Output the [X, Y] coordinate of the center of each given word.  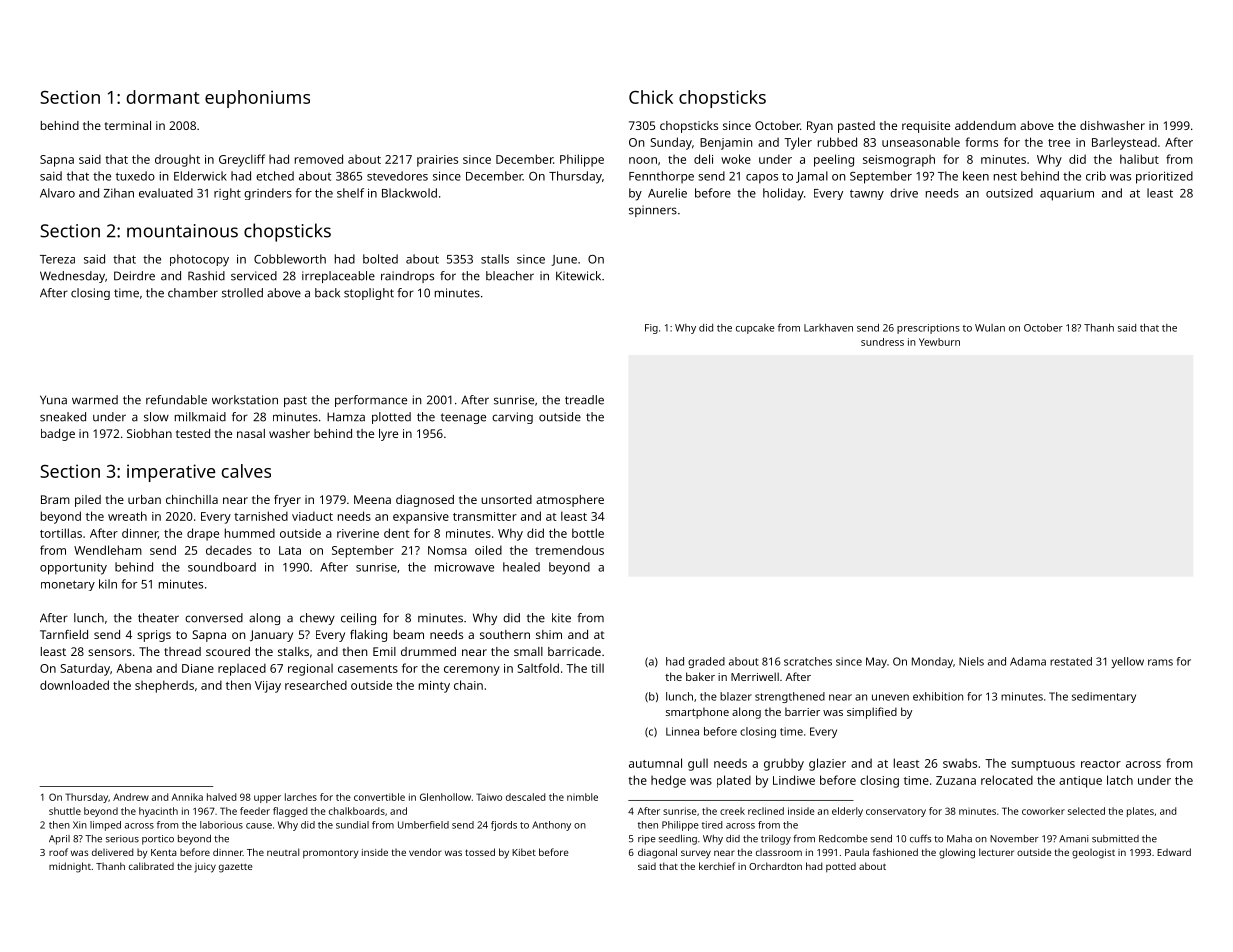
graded [706, 662]
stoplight [369, 294]
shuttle [65, 811]
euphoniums [257, 99]
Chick [651, 97]
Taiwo [489, 797]
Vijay [268, 687]
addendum [985, 125]
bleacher [510, 276]
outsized [1009, 193]
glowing [957, 853]
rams [1160, 662]
